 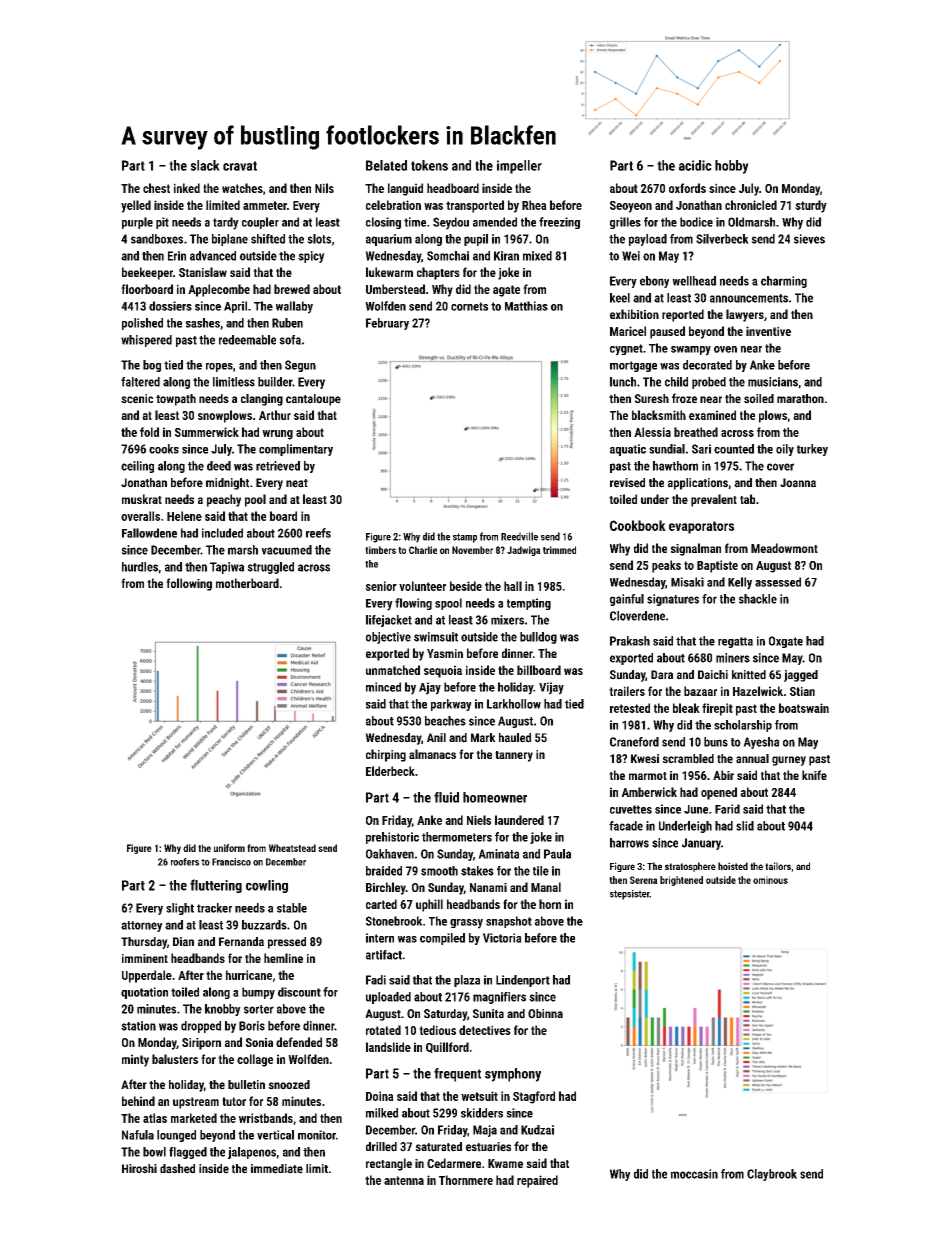 What do you see at coordinates (380, 550) in the image?
I see `timbers` at bounding box center [380, 550].
